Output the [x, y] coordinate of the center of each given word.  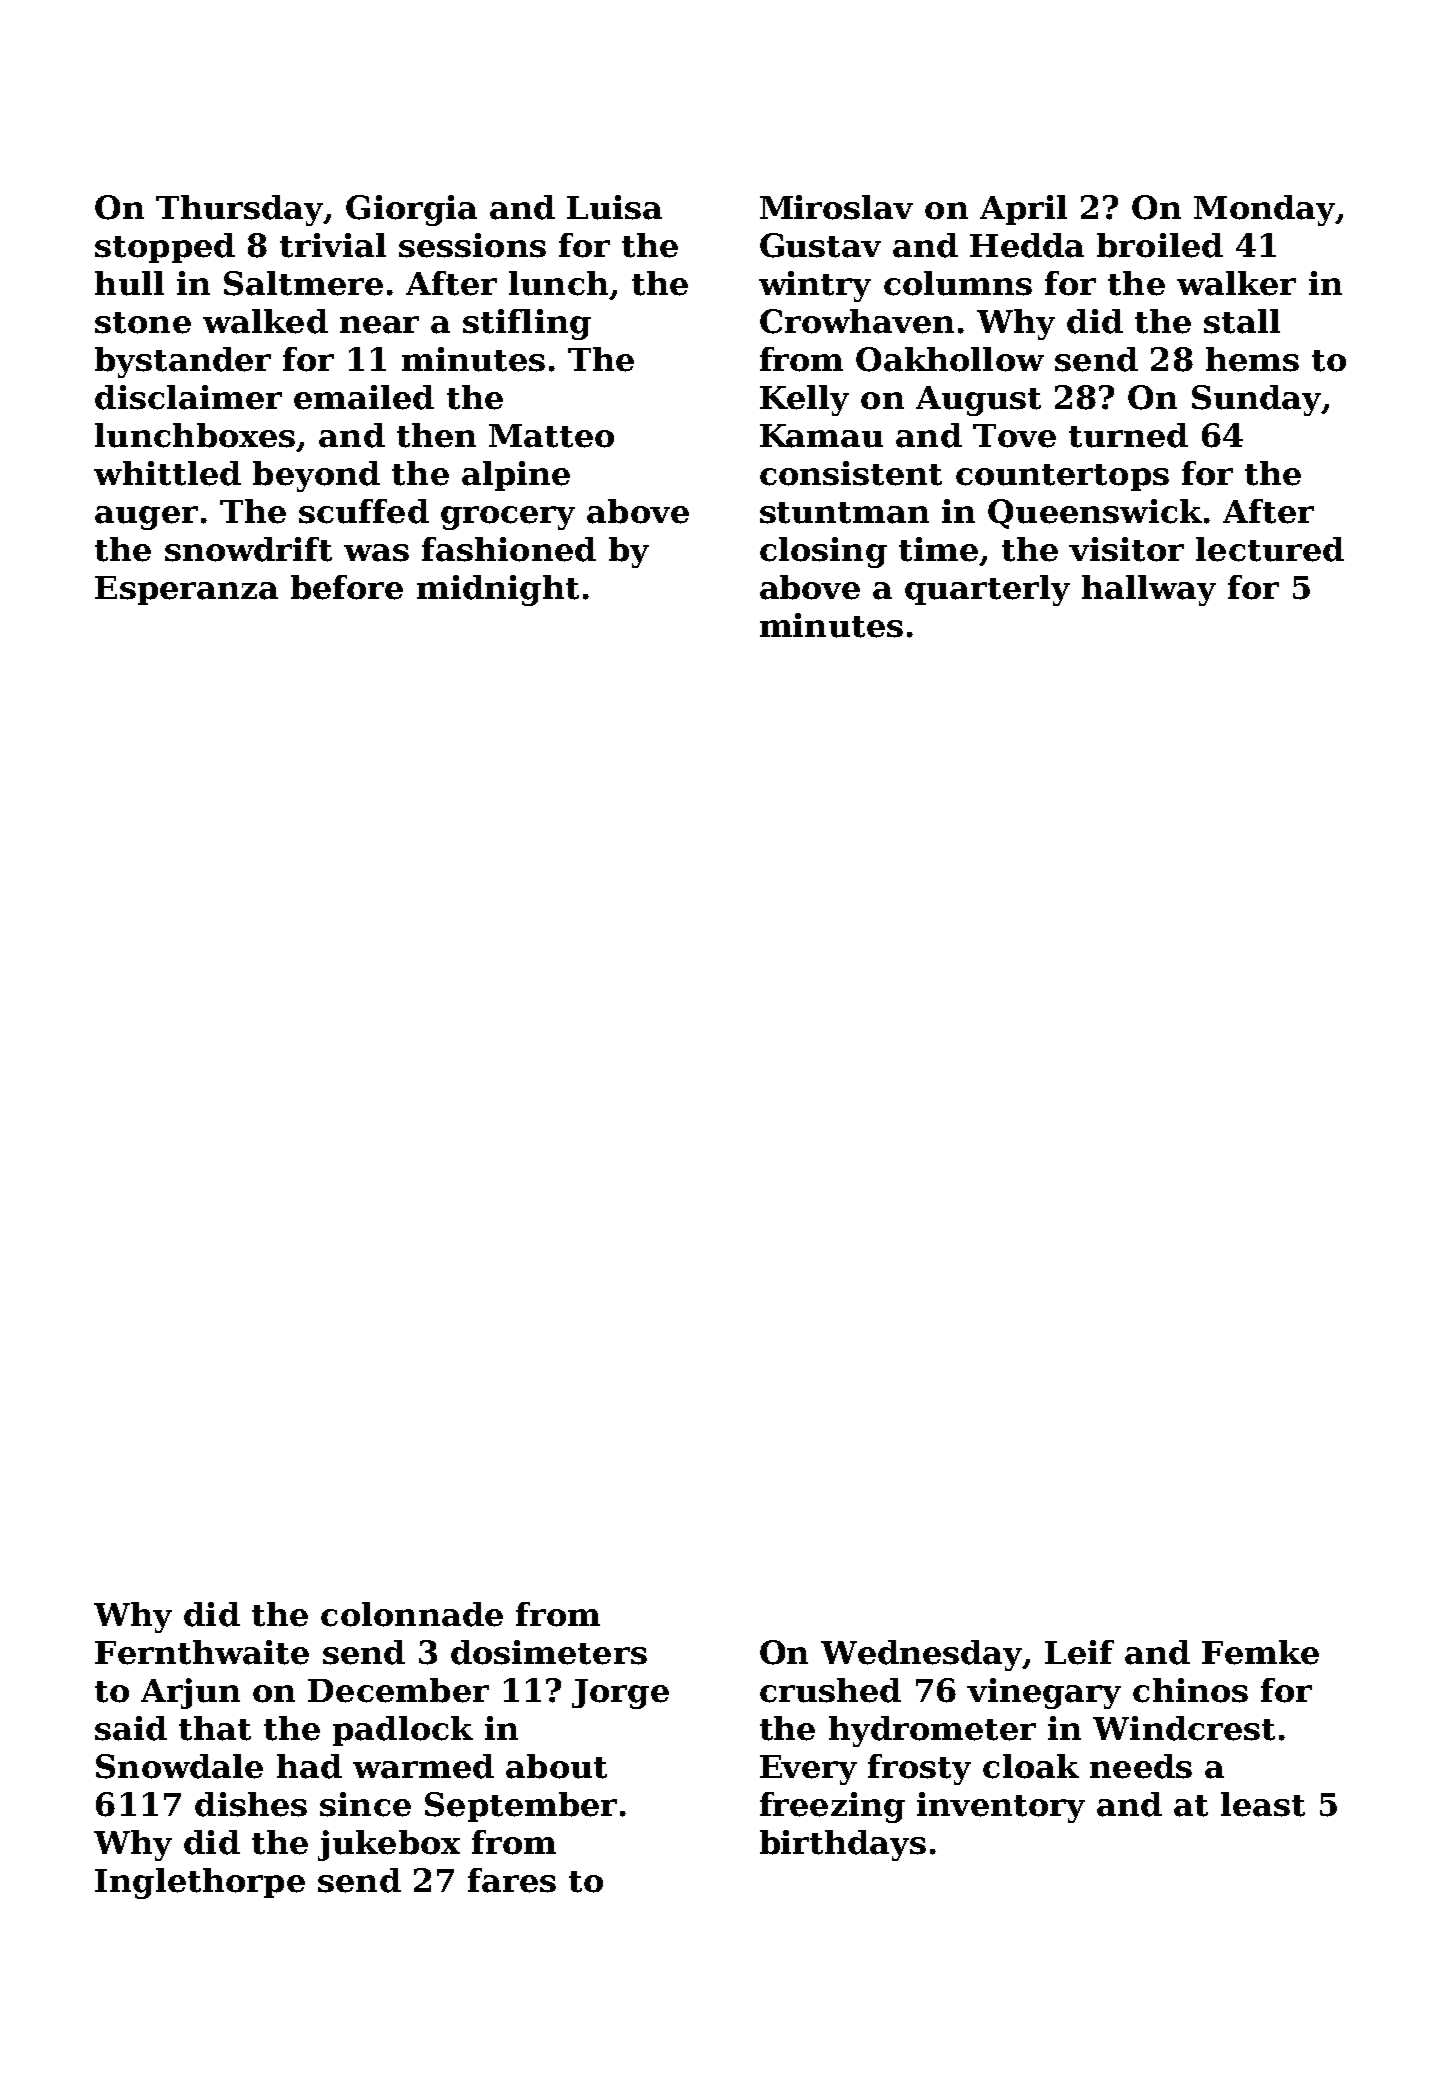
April [1023, 210]
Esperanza [186, 590]
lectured [1270, 549]
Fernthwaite [202, 1652]
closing [823, 552]
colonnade [412, 1614]
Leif [1079, 1652]
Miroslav [836, 207]
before [347, 587]
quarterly [987, 590]
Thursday [240, 210]
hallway [1149, 590]
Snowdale [179, 1766]
